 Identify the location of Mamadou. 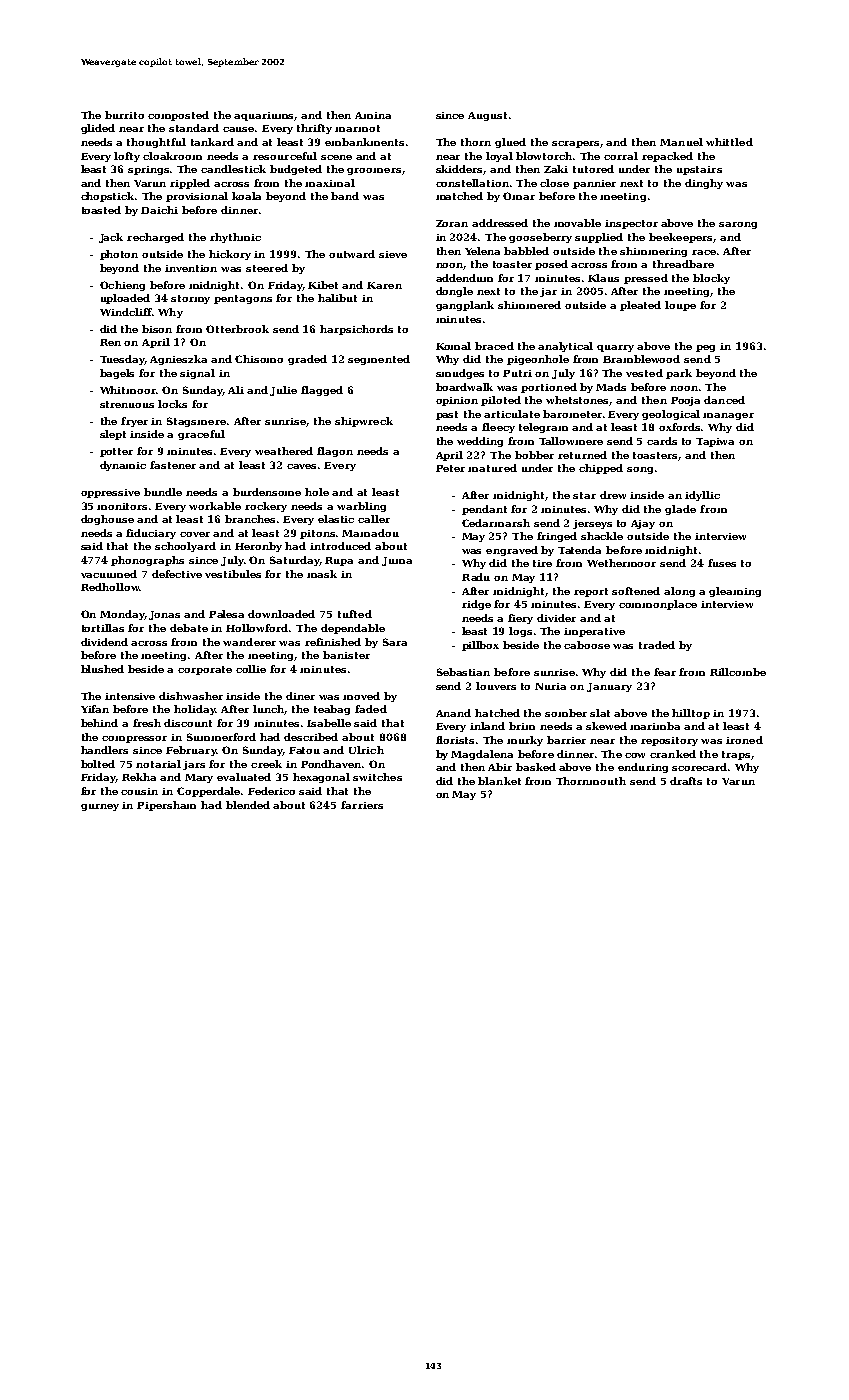
(370, 533).
